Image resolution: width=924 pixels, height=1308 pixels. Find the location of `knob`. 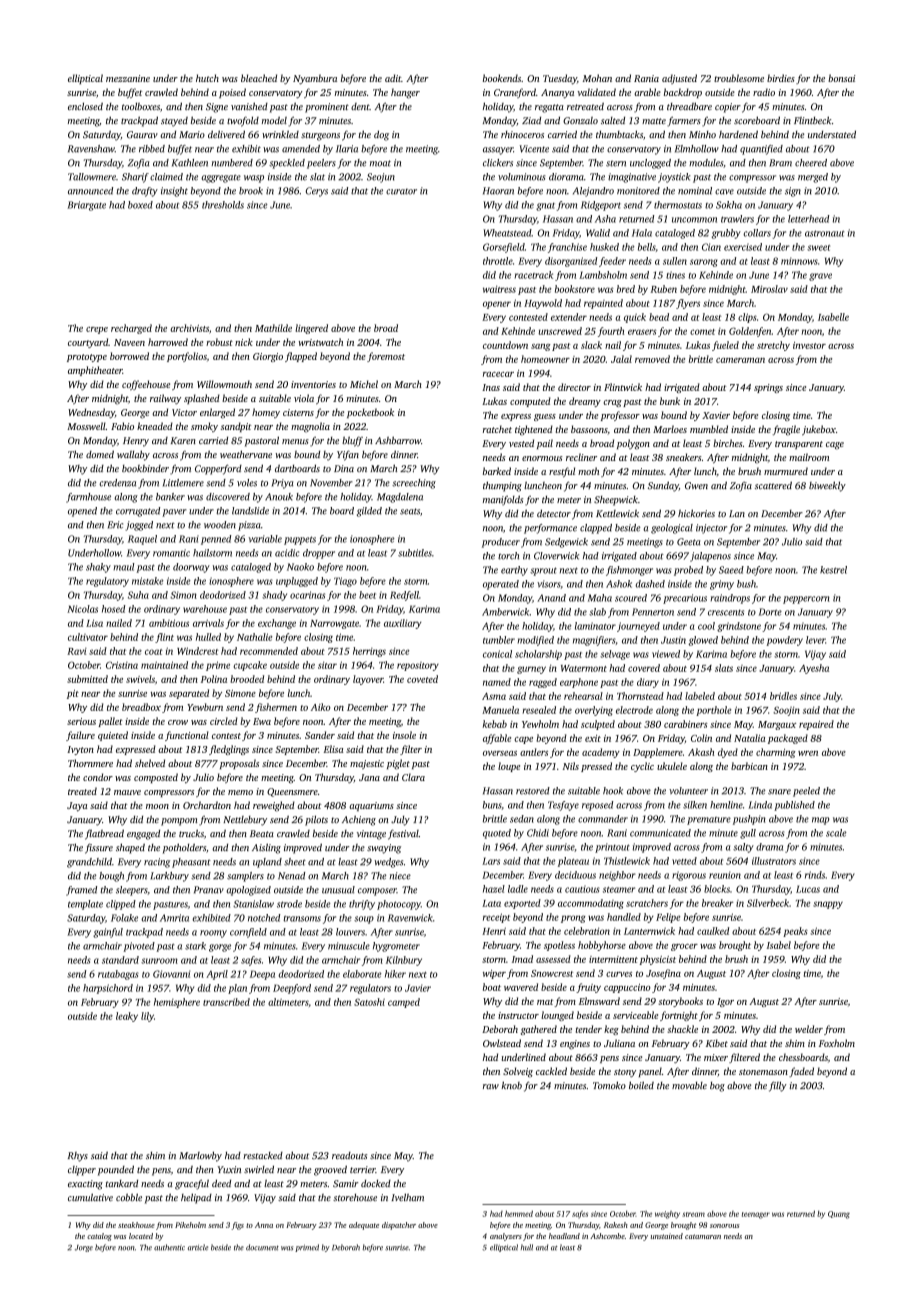

knob is located at coordinates (512, 1085).
